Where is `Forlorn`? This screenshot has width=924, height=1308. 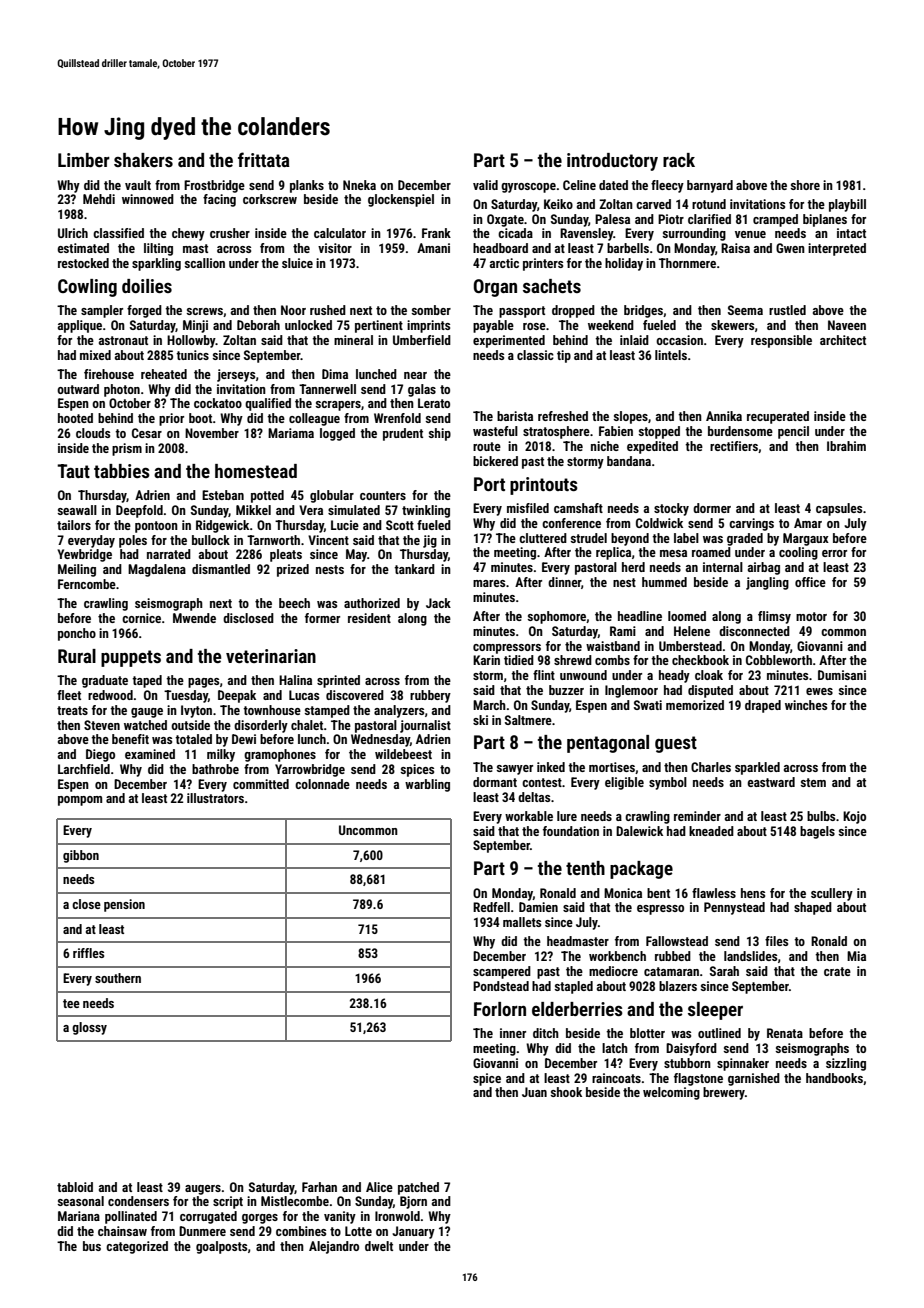
Forlorn is located at coordinates (500, 1009).
